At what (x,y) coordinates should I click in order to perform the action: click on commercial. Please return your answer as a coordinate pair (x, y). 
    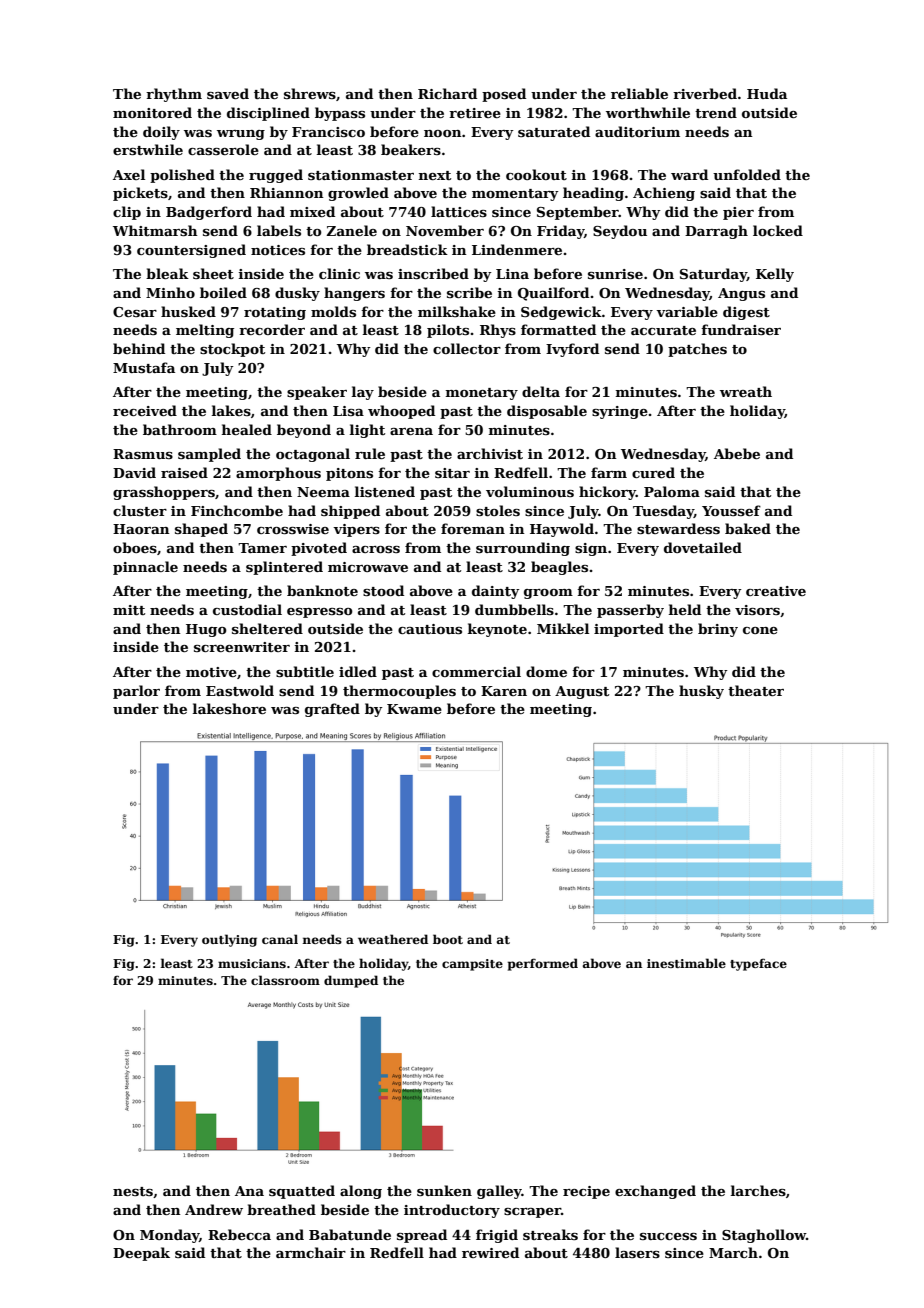
    Looking at the image, I should click on (476, 671).
